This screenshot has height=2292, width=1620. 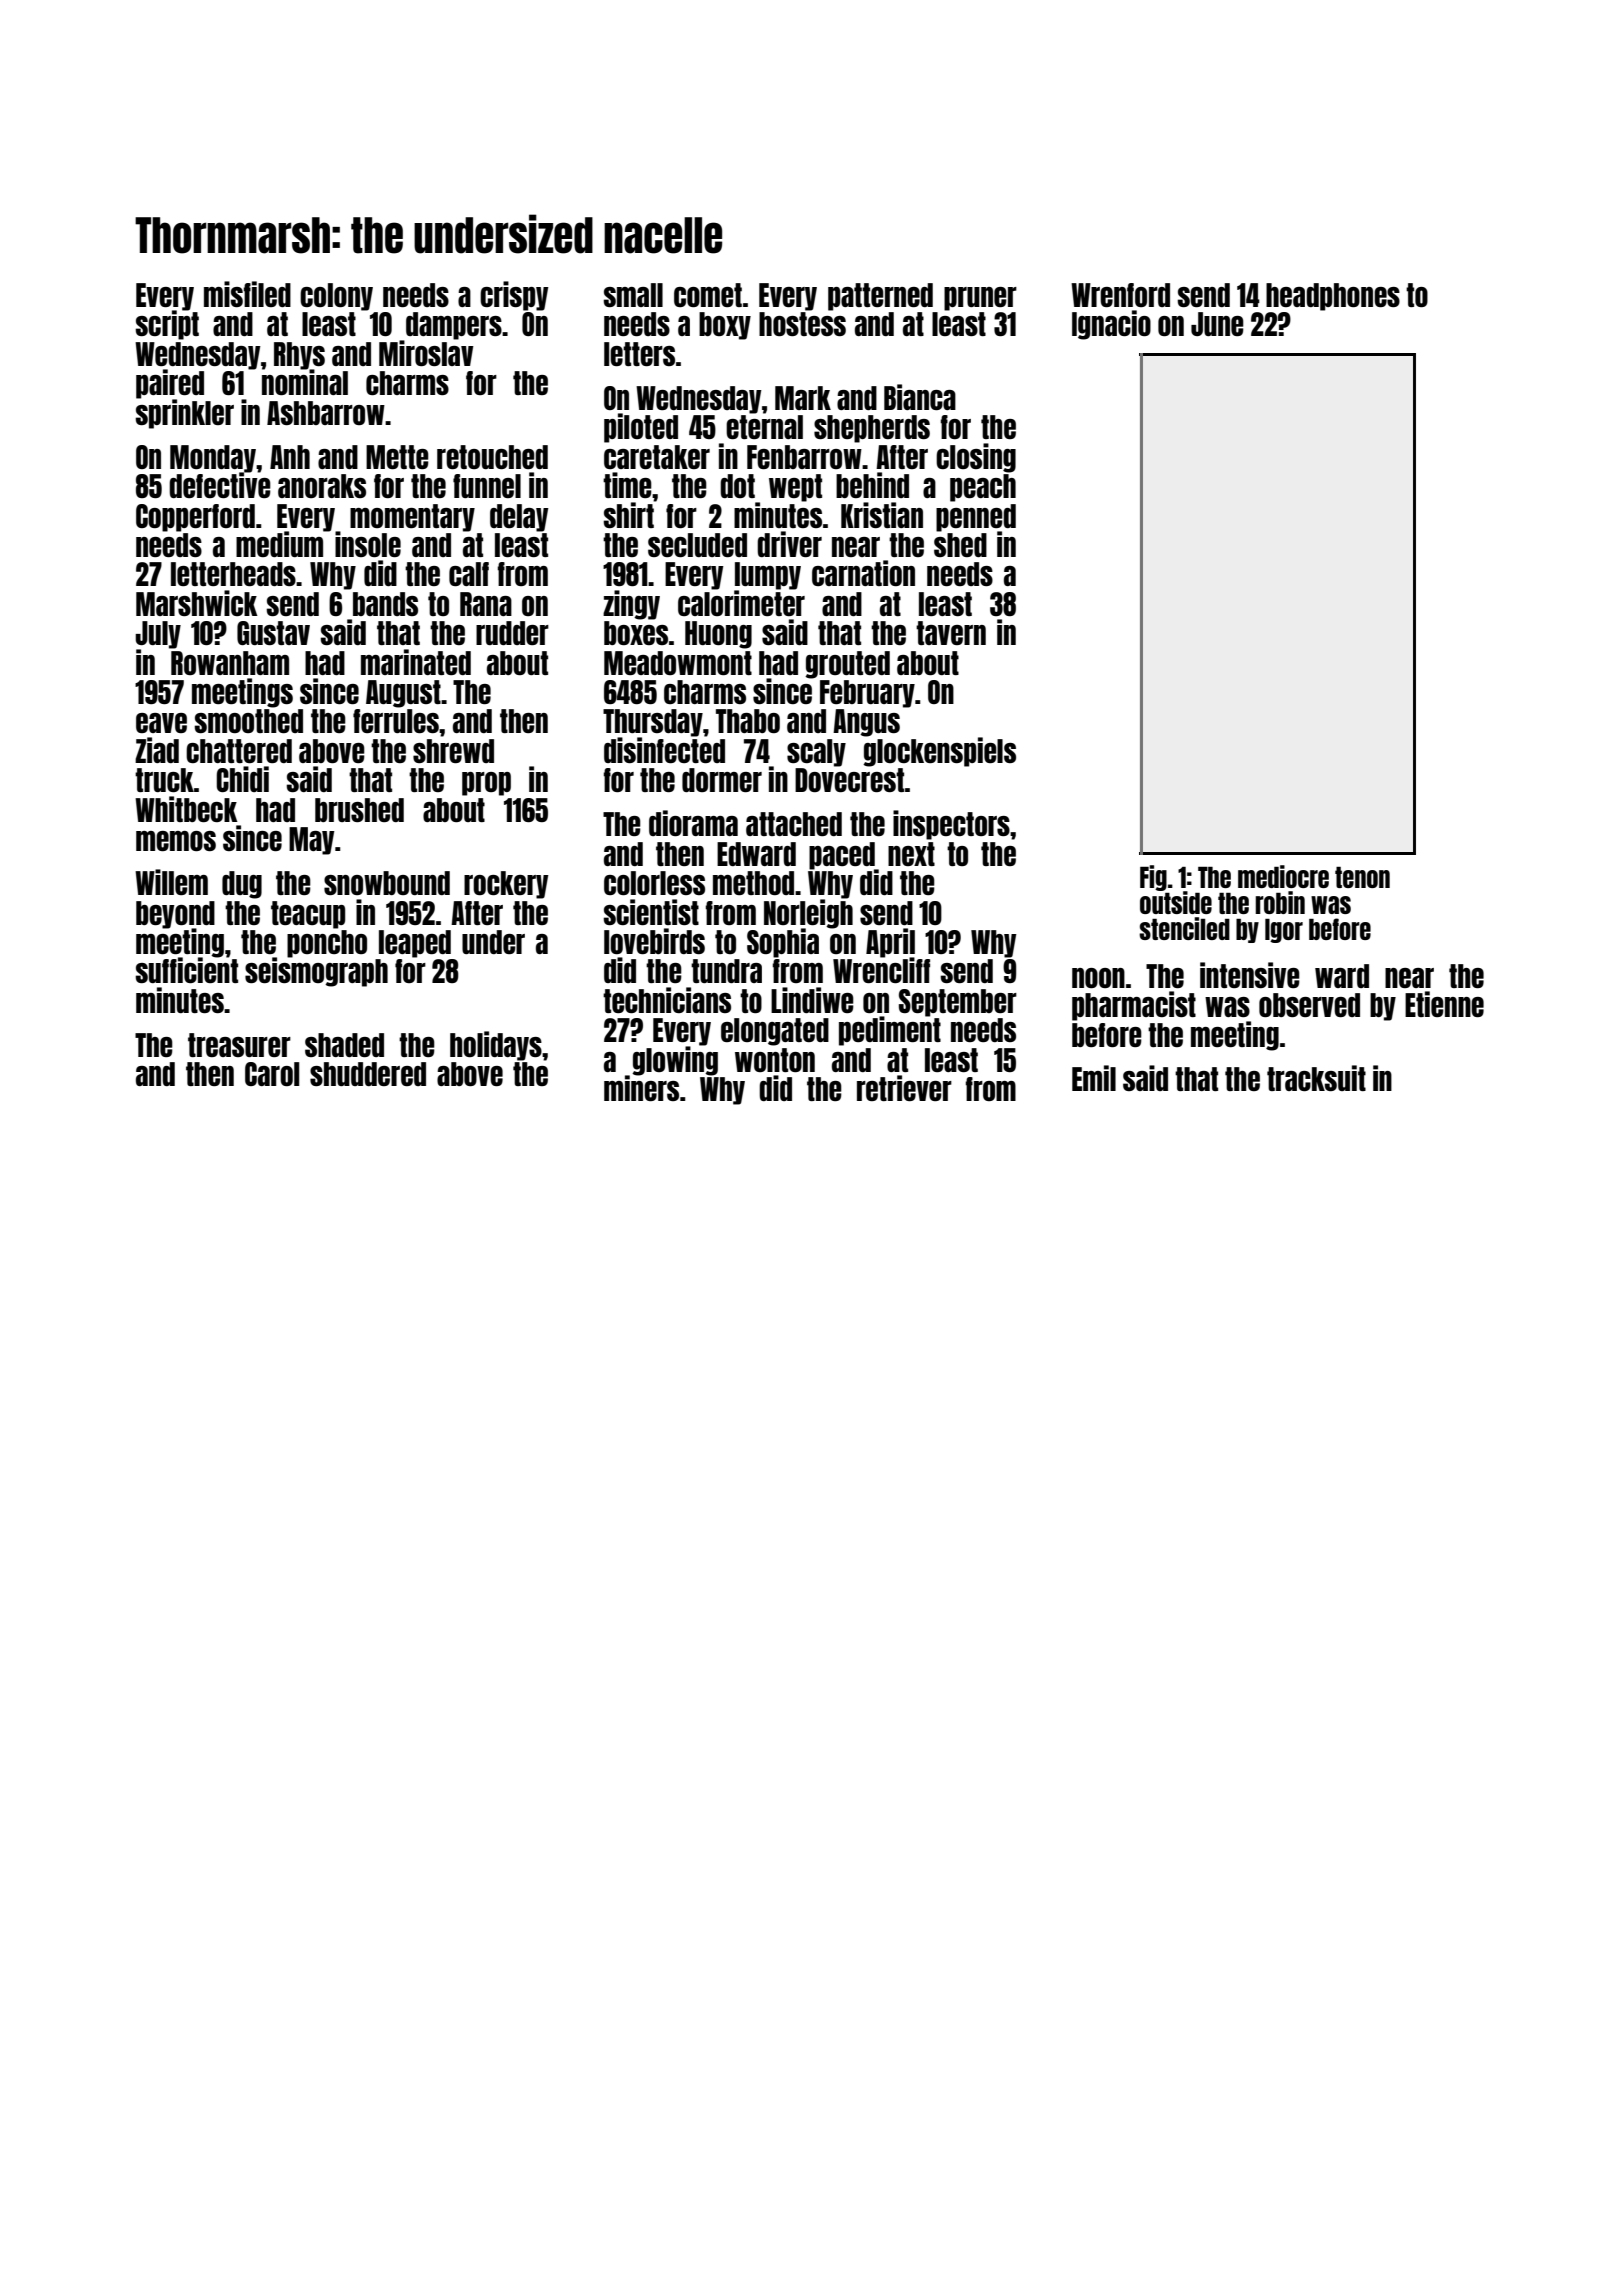 What do you see at coordinates (239, 1045) in the screenshot?
I see `treasurer` at bounding box center [239, 1045].
